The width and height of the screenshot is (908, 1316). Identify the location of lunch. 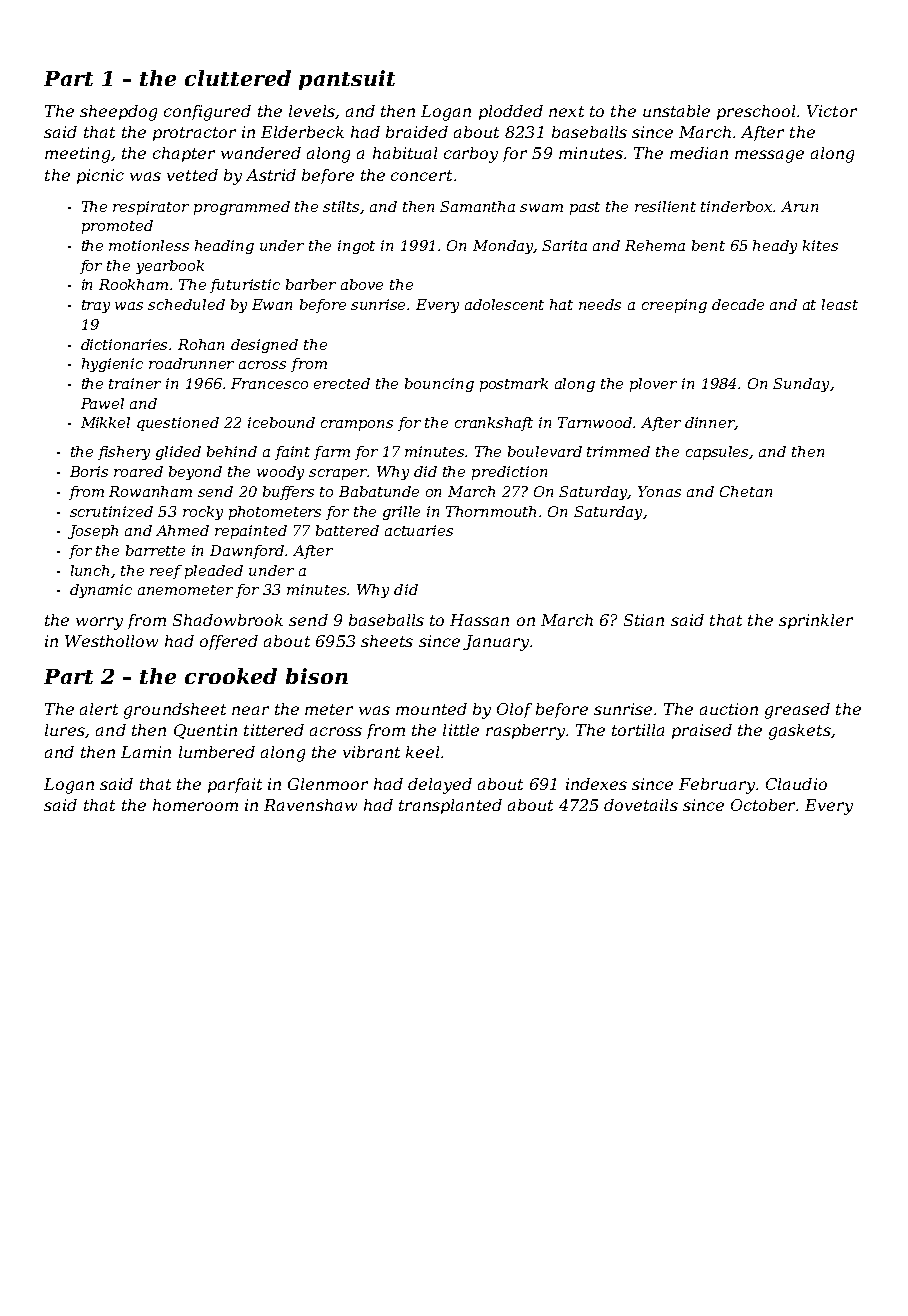
(90, 570).
